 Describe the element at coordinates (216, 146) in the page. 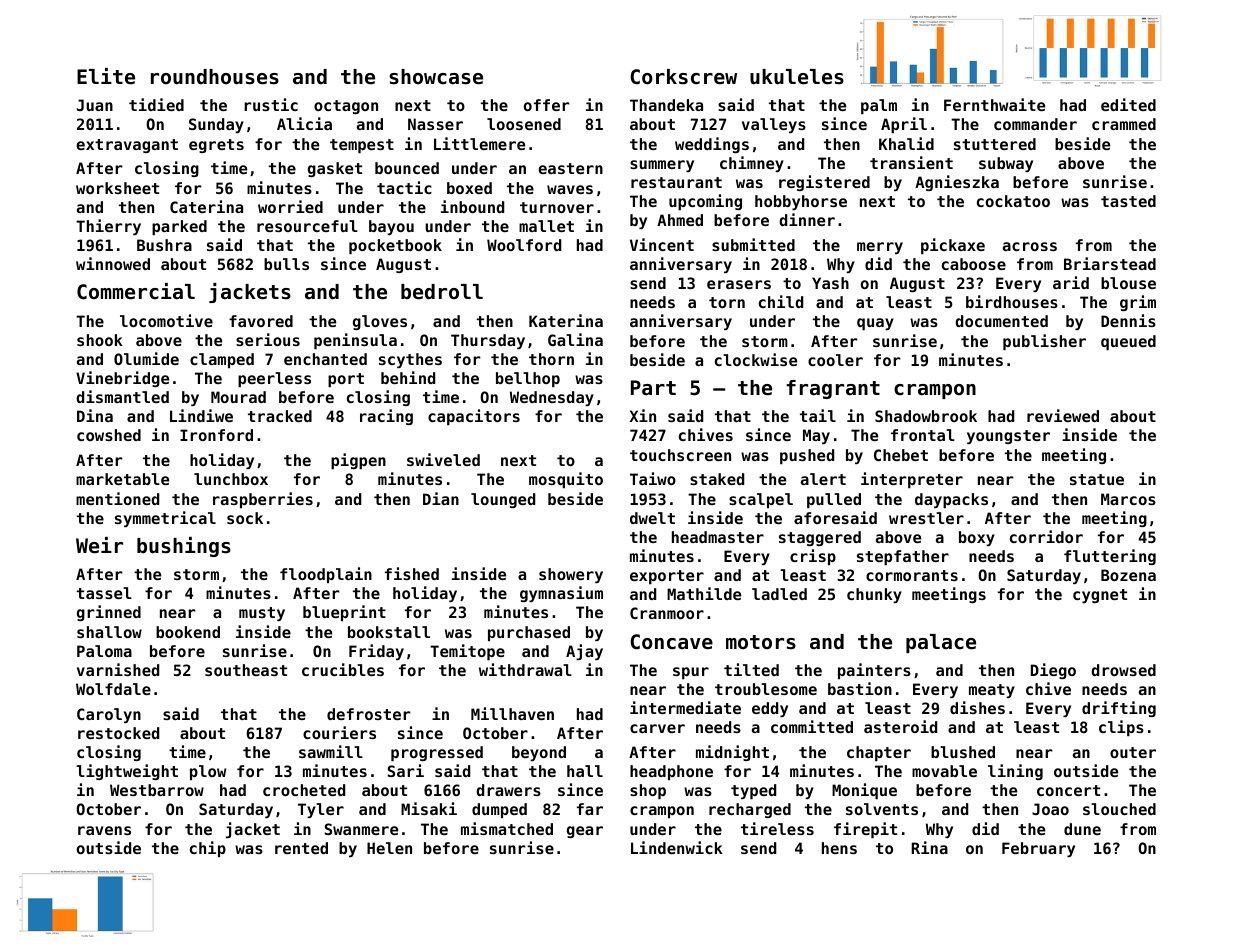

I see `egrets` at that location.
